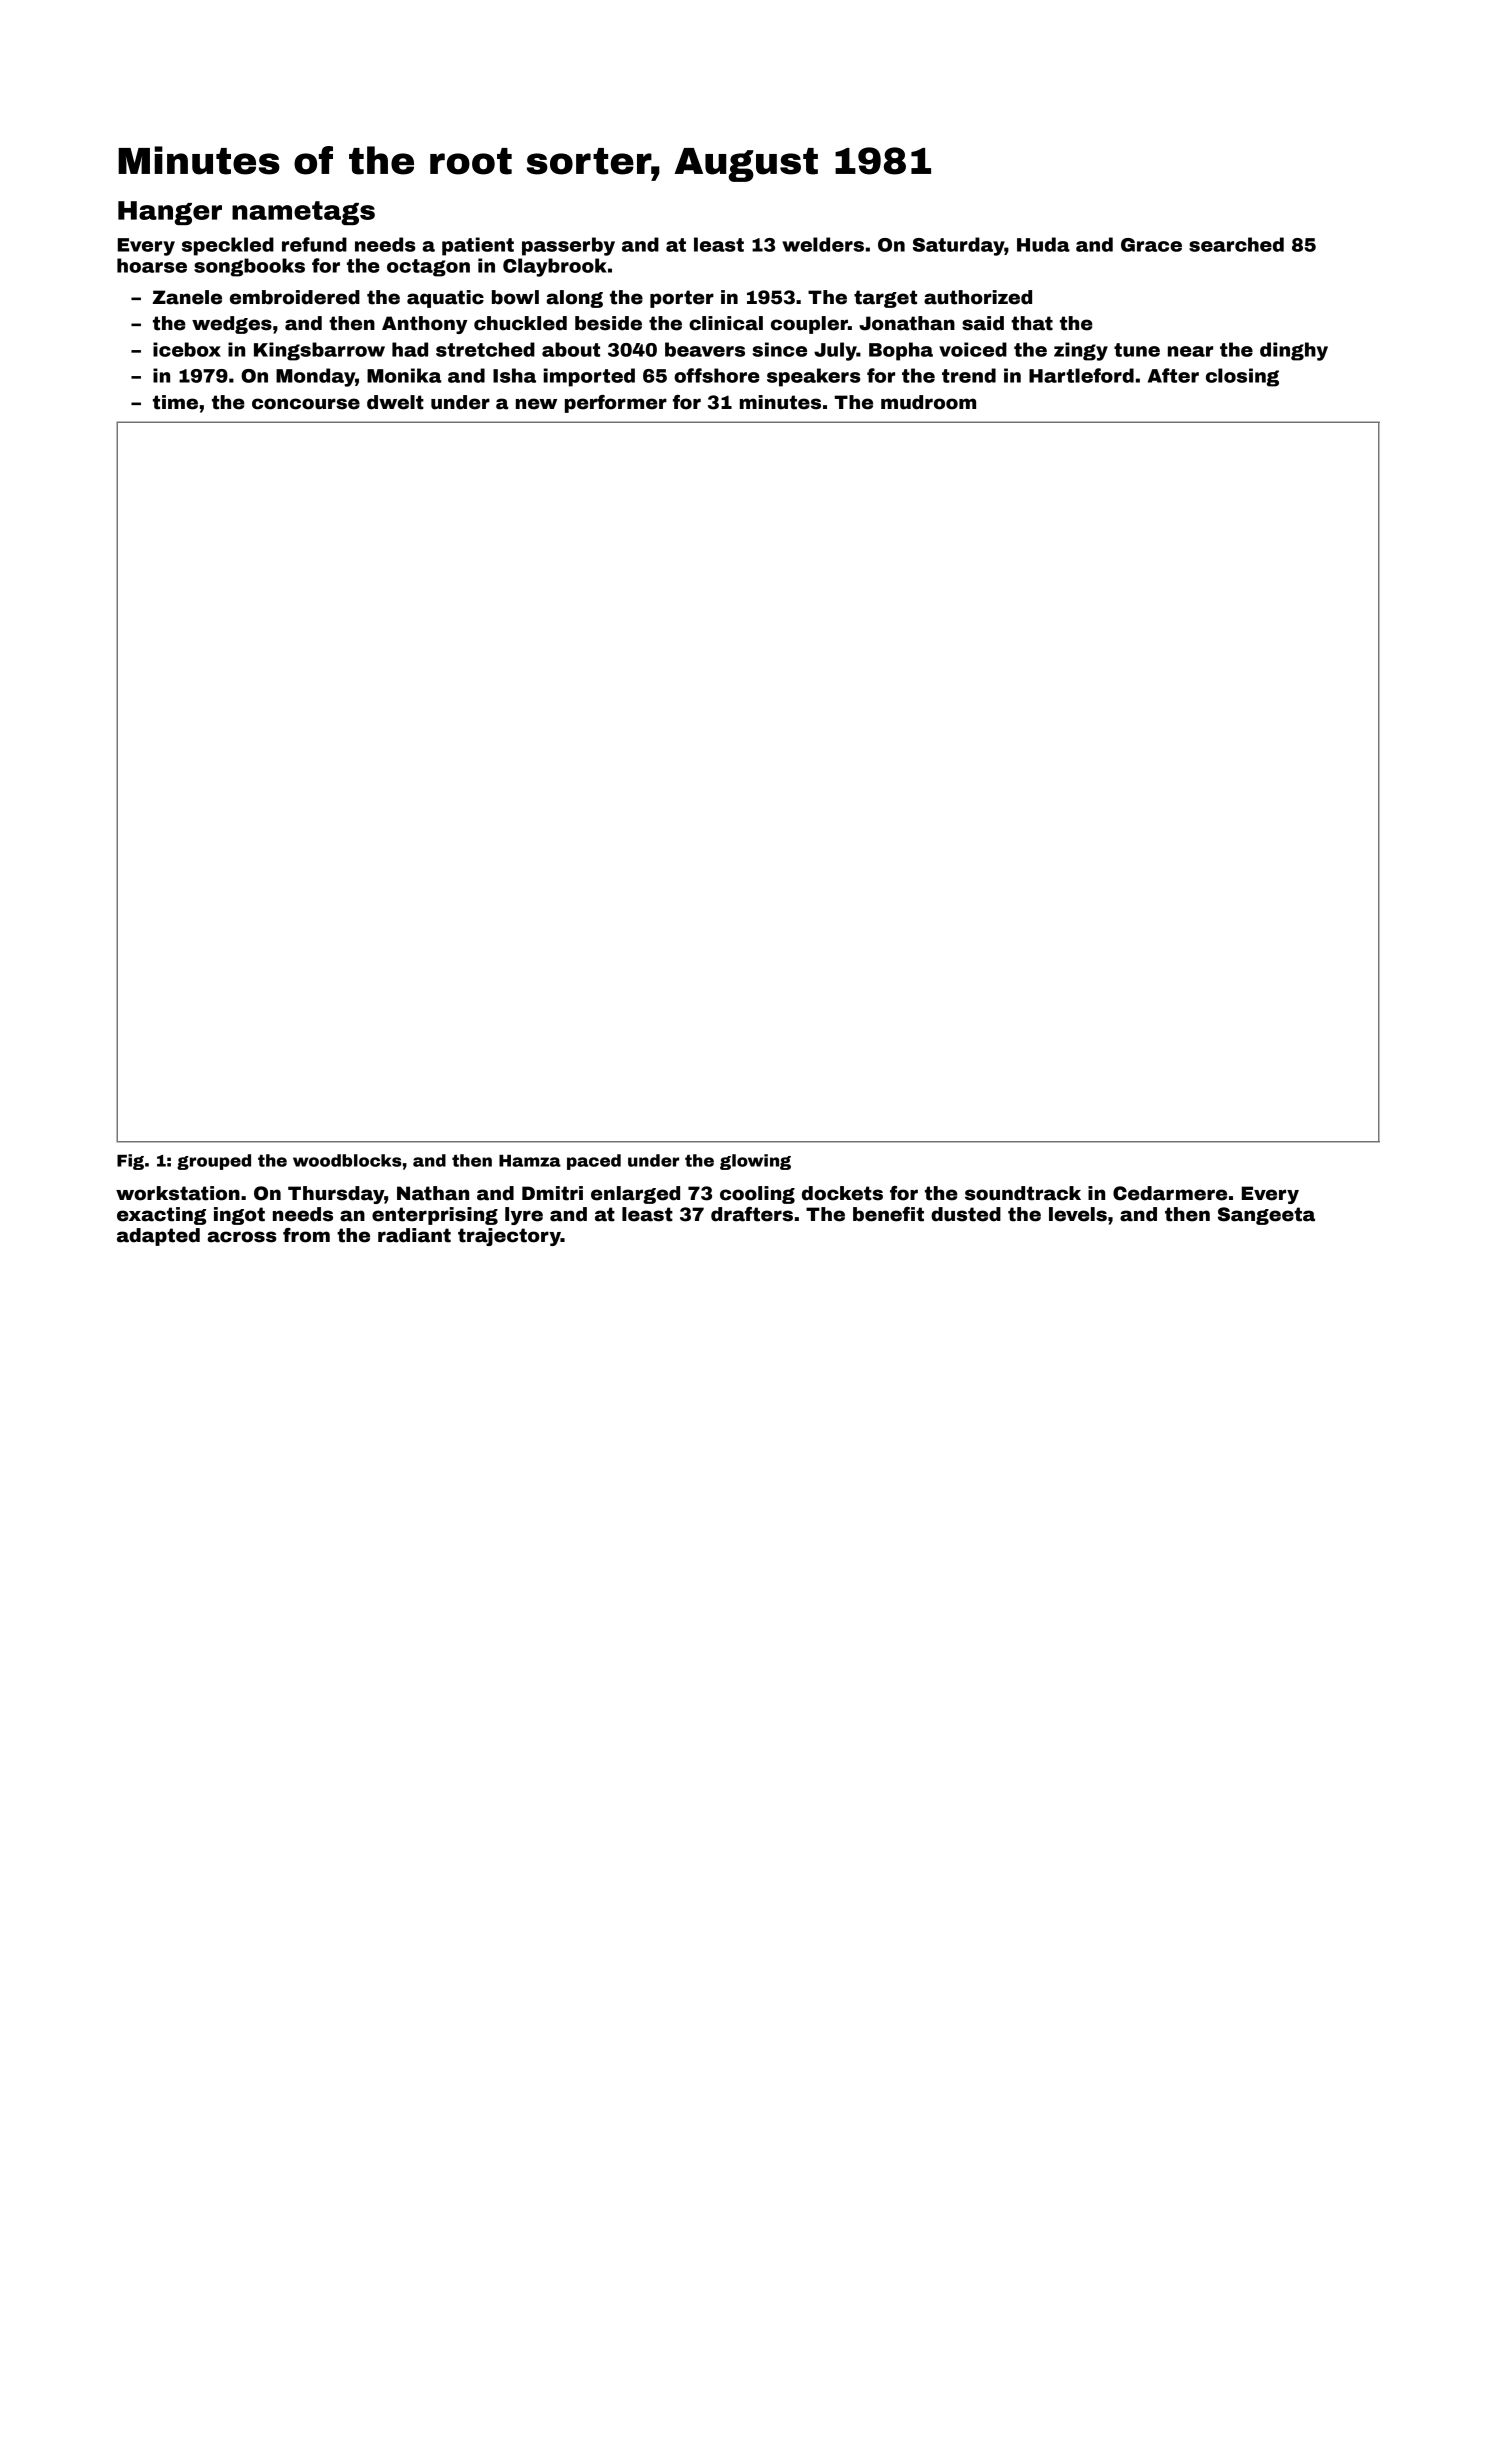 The height and width of the screenshot is (2464, 1496). I want to click on concourse, so click(306, 404).
